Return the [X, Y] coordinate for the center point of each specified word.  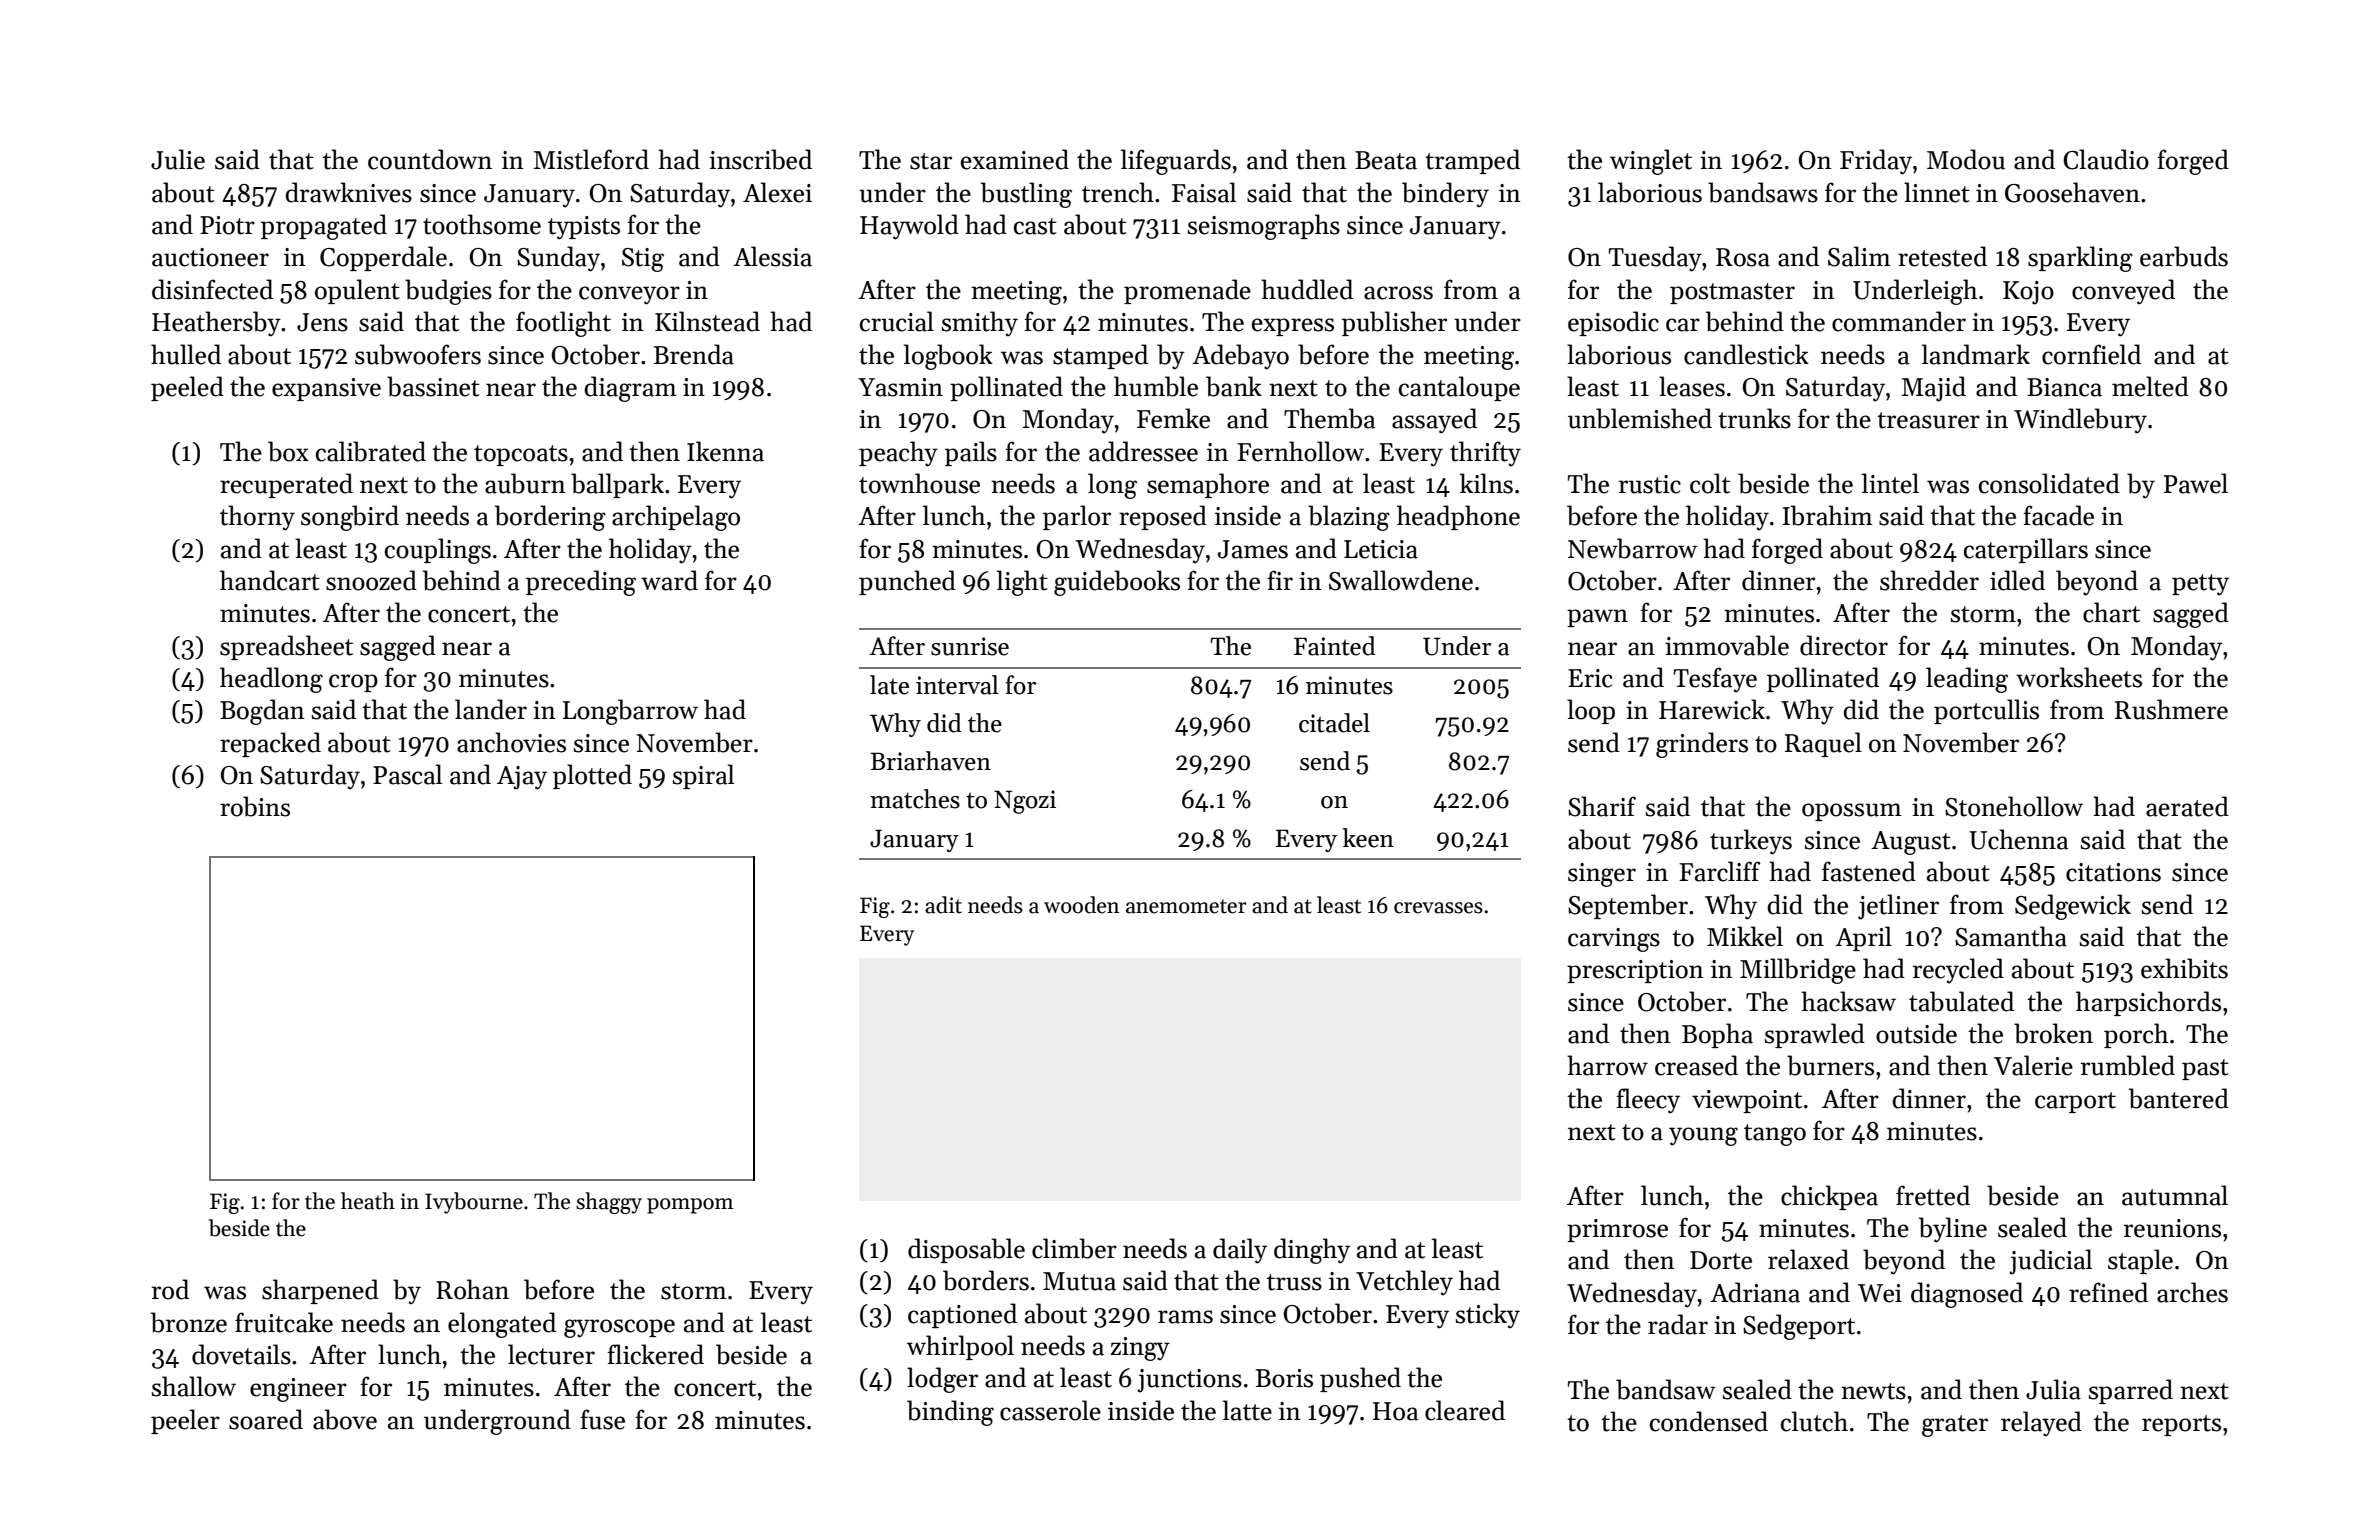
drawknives [348, 192]
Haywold [909, 227]
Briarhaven [930, 761]
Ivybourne [474, 1203]
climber [1074, 1248]
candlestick [1746, 354]
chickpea [1829, 1197]
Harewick [1712, 709]
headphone [1458, 517]
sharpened [320, 1291]
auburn [525, 483]
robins [255, 806]
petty [2200, 585]
